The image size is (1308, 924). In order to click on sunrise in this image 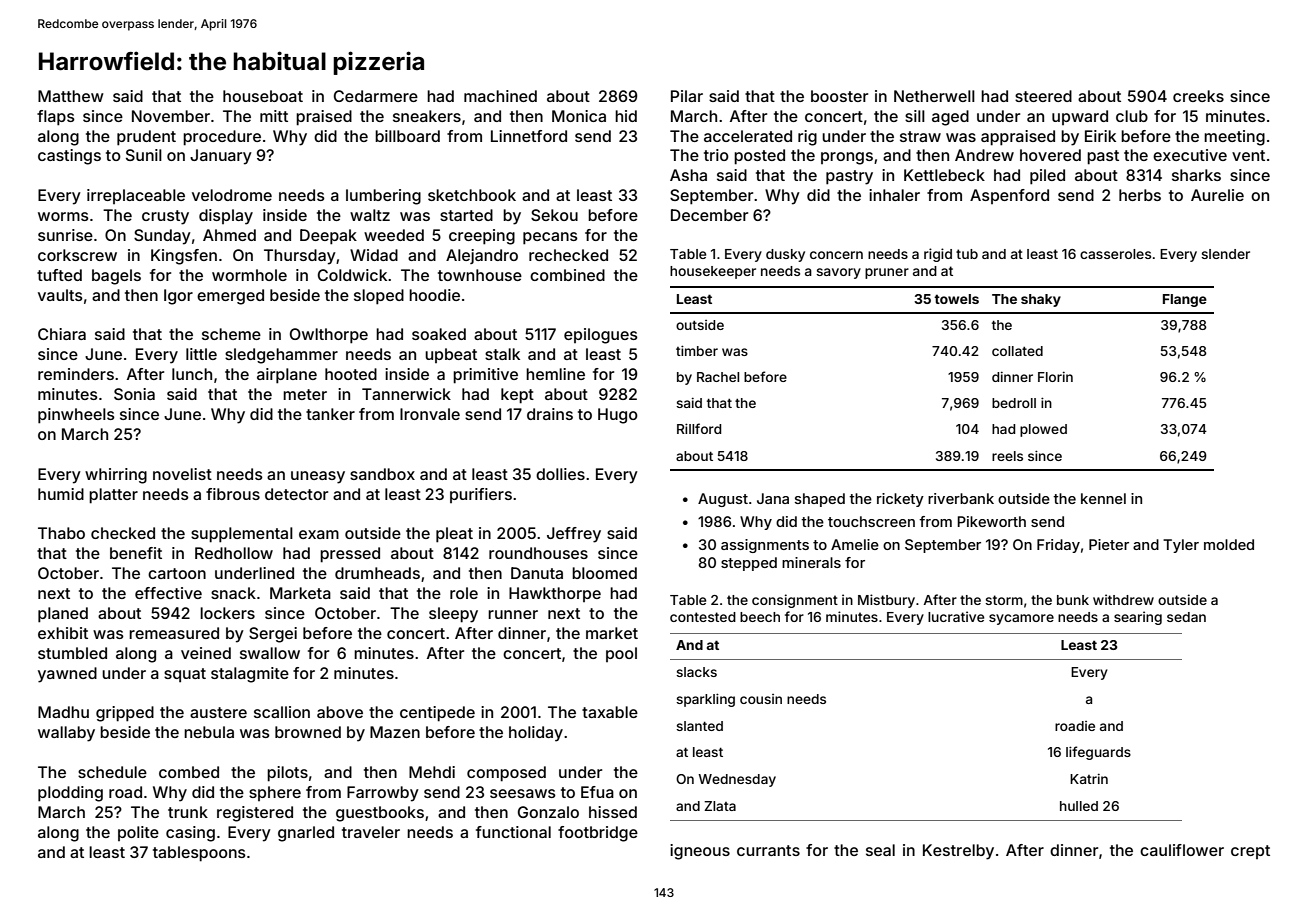, I will do `click(65, 235)`.
